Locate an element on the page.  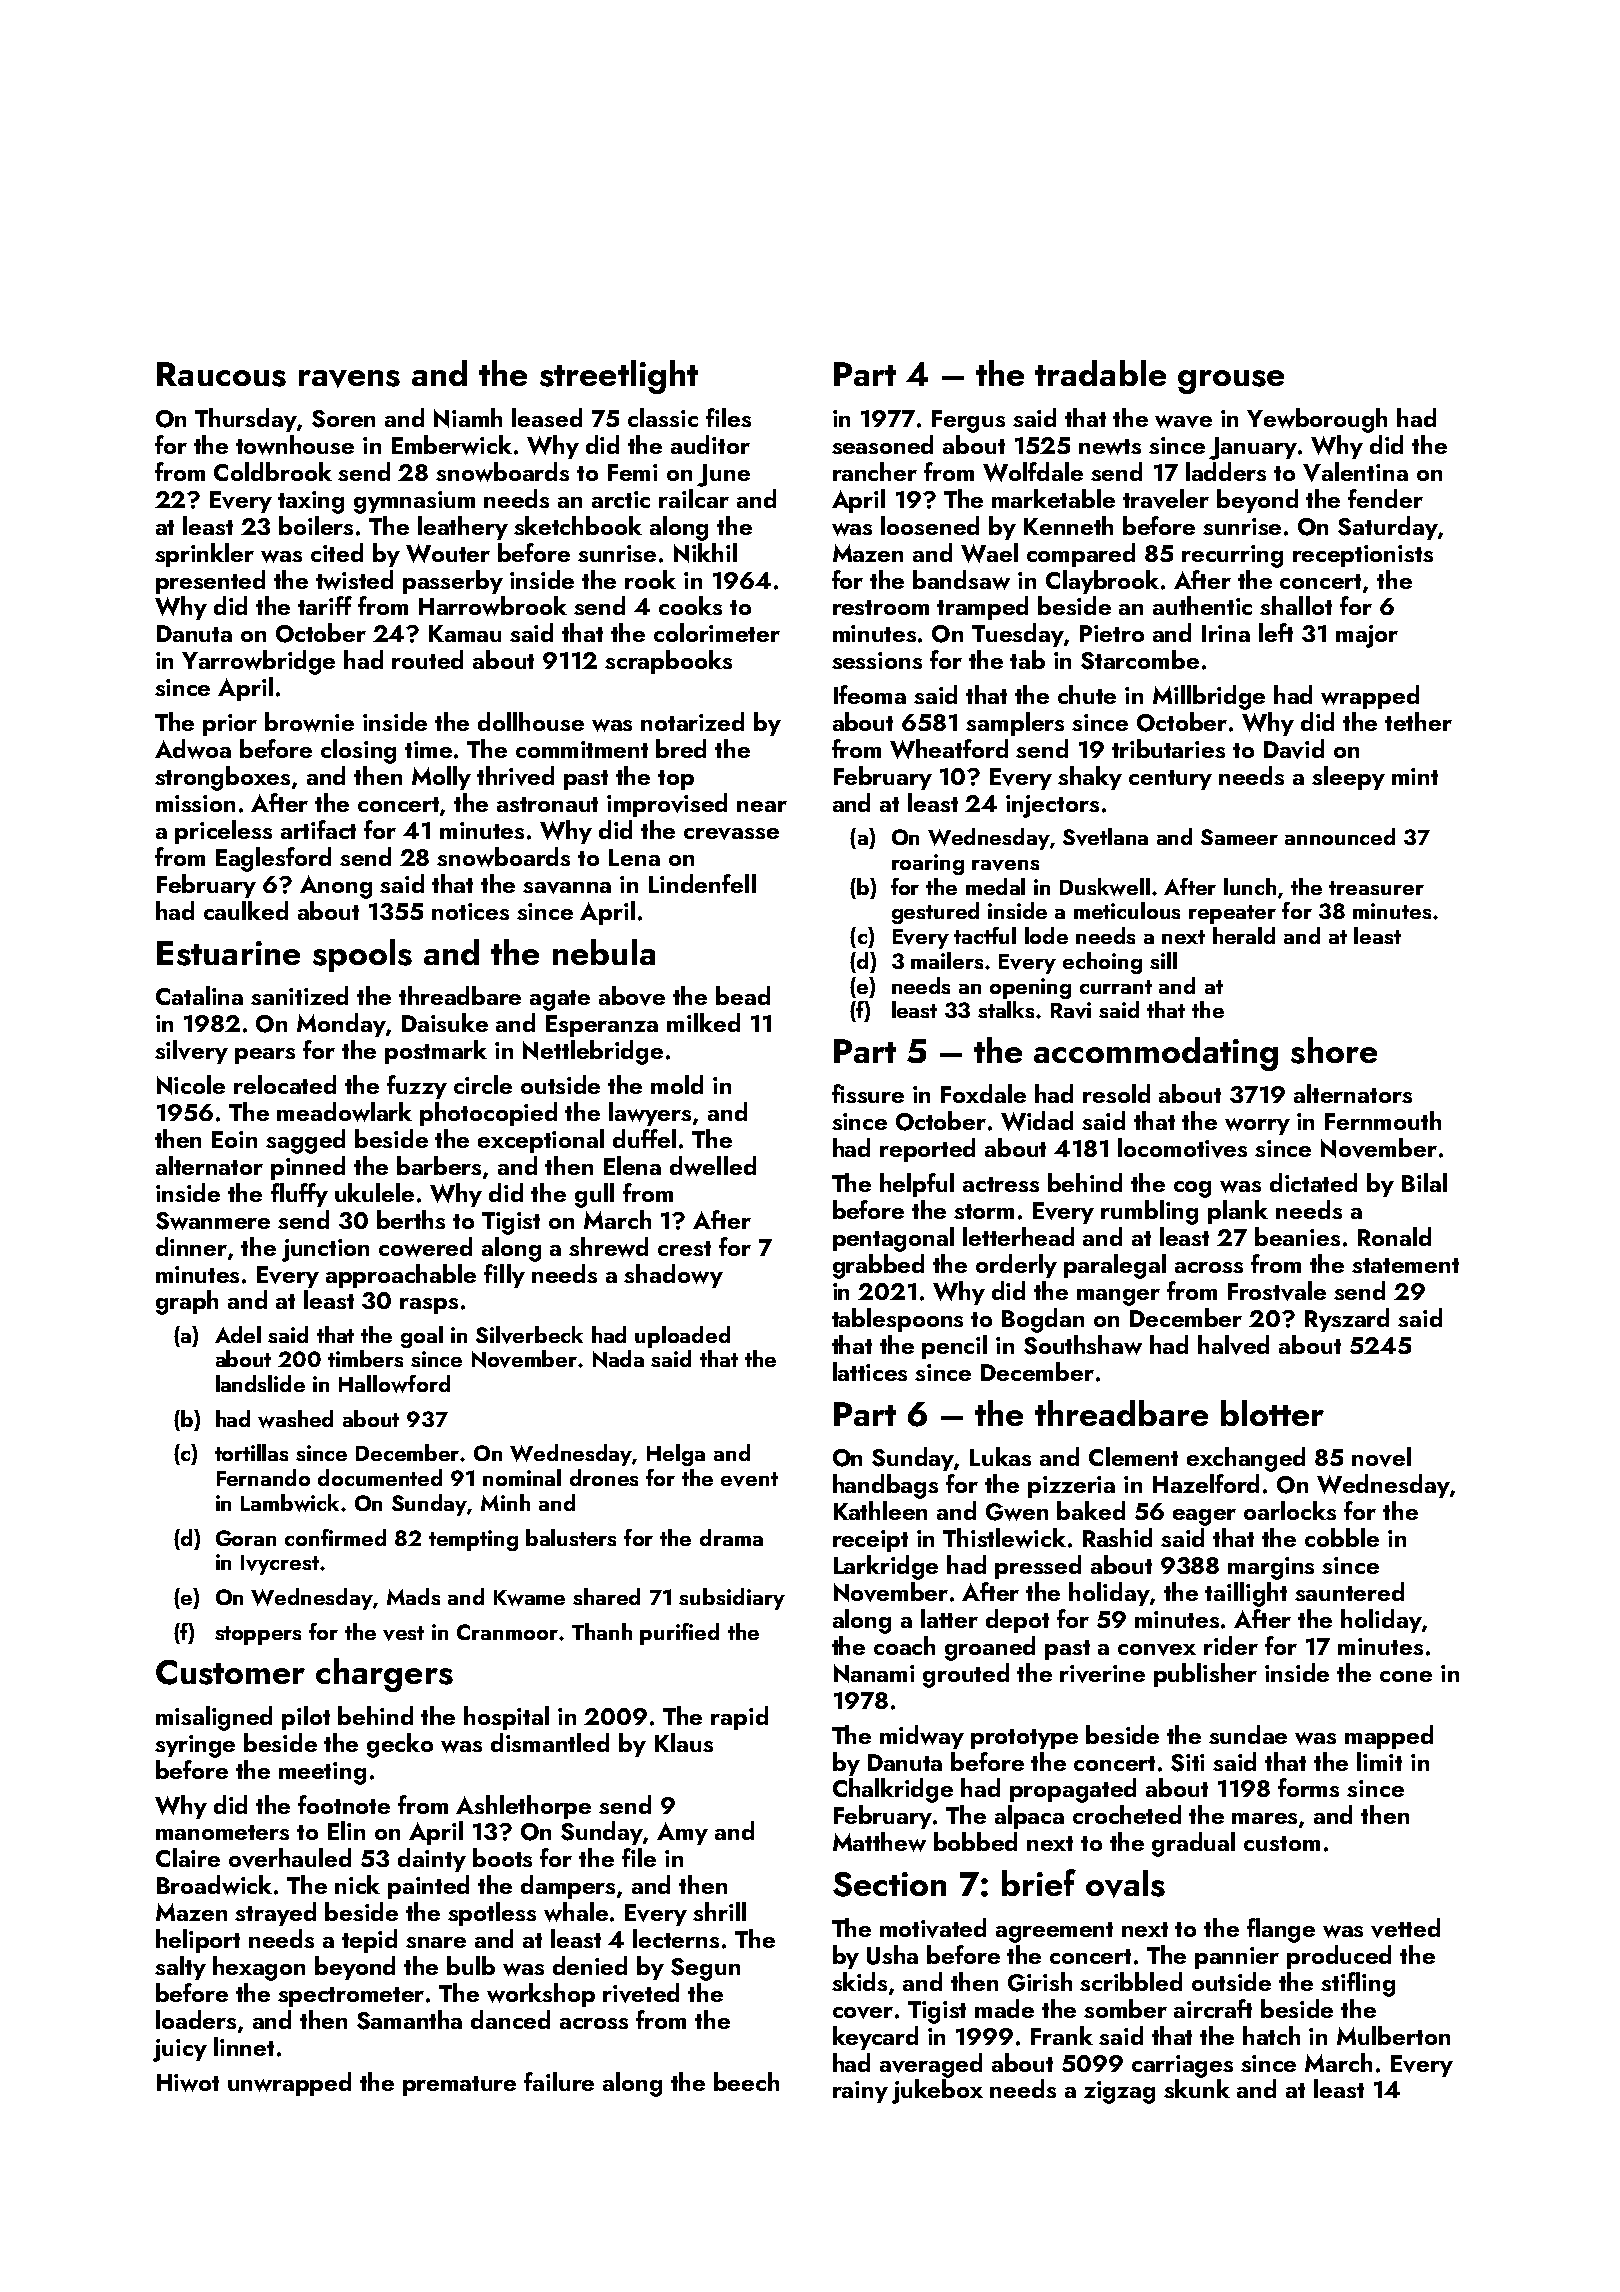
Yarrowbridge is located at coordinates (258, 662).
